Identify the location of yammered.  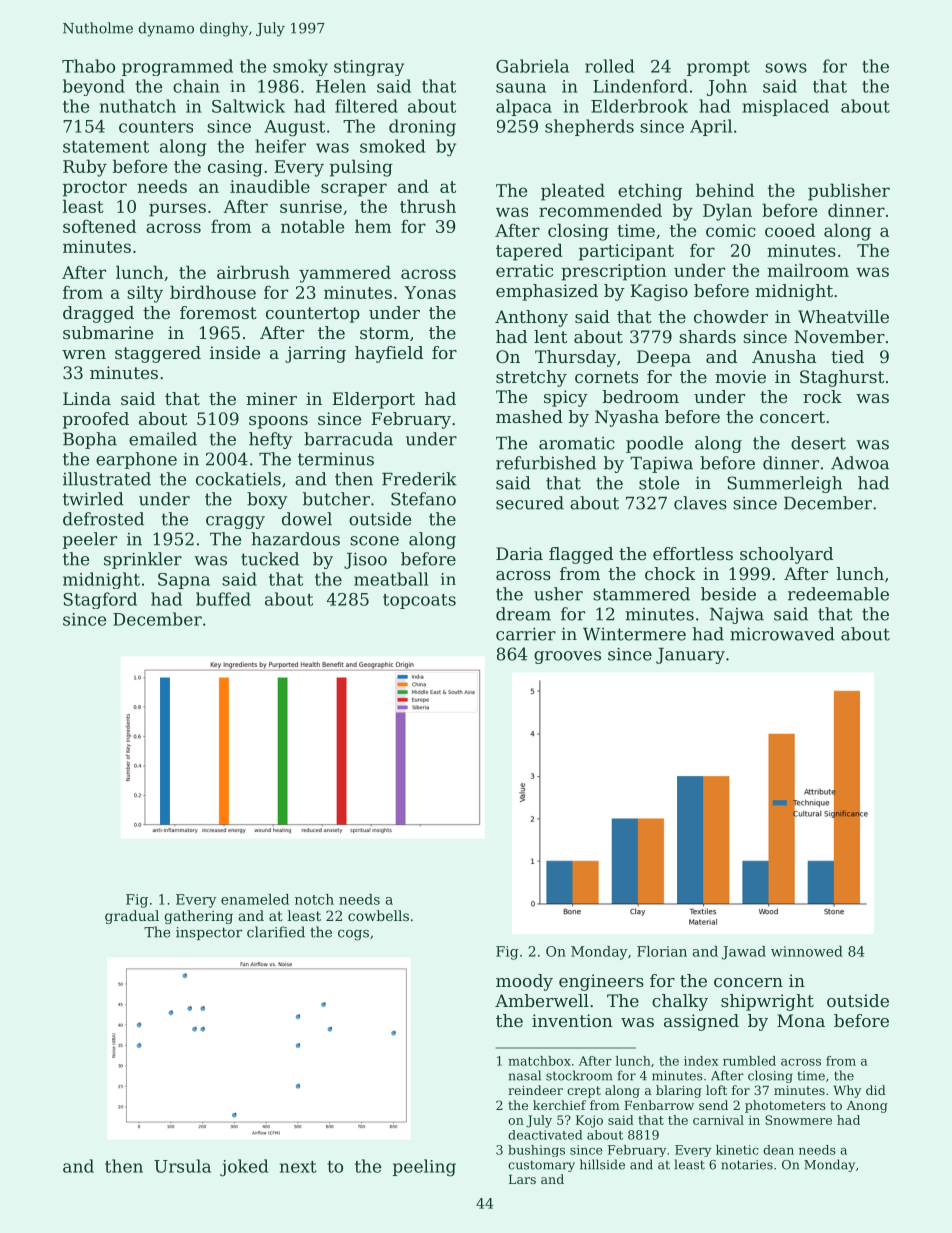
(345, 274).
